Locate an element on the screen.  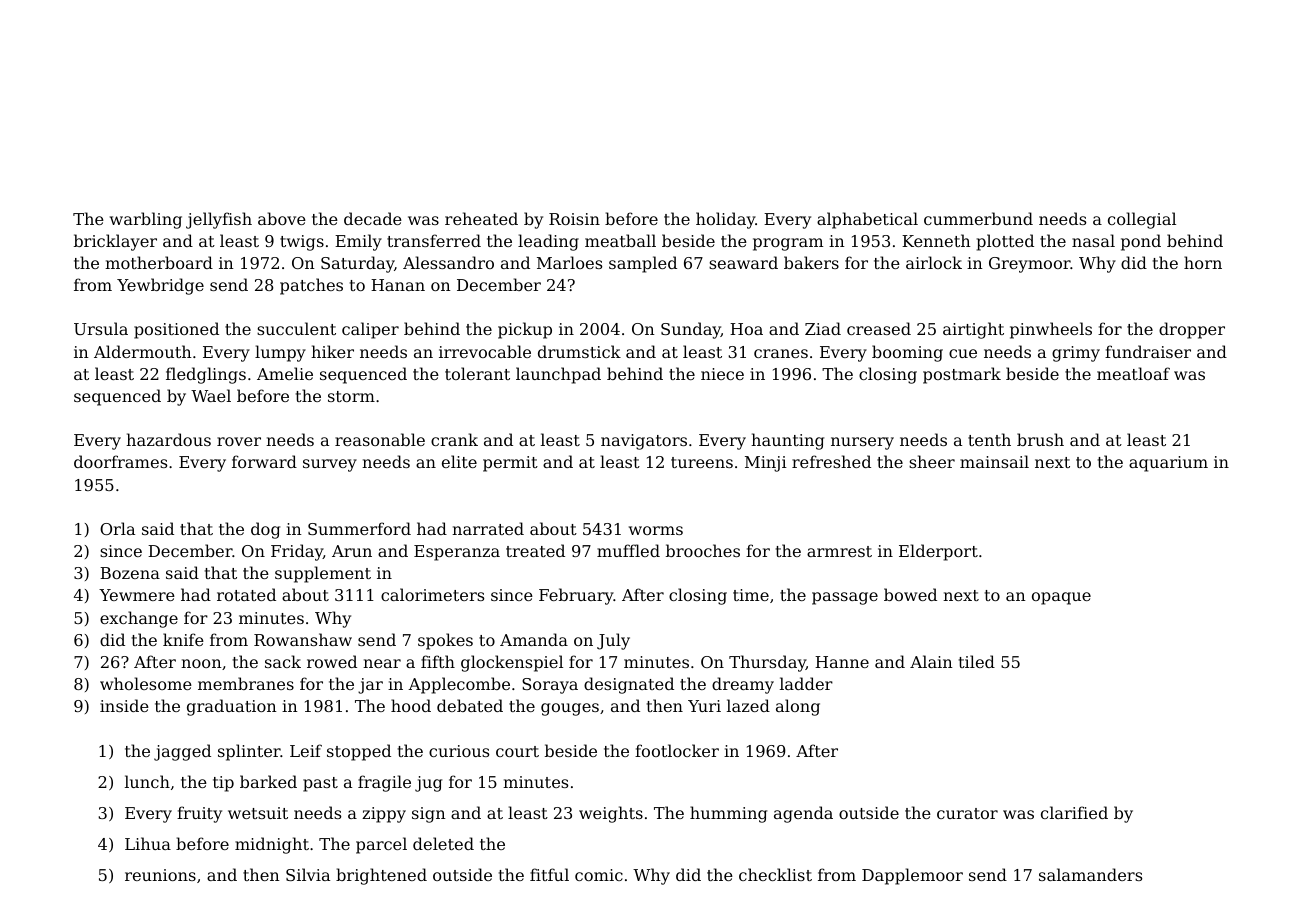
Silvia is located at coordinates (308, 874).
